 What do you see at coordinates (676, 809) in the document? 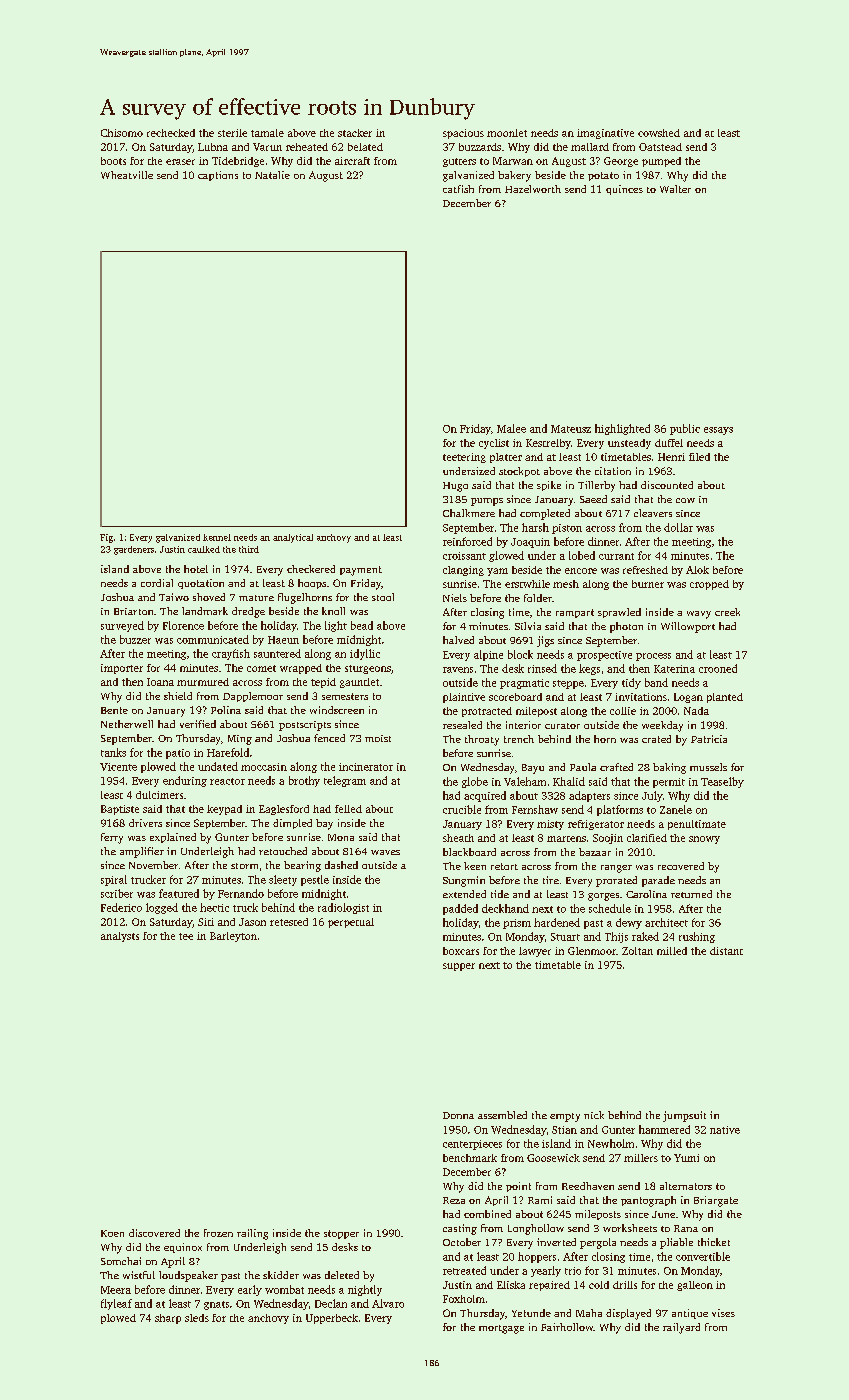
I see `Zanele` at bounding box center [676, 809].
